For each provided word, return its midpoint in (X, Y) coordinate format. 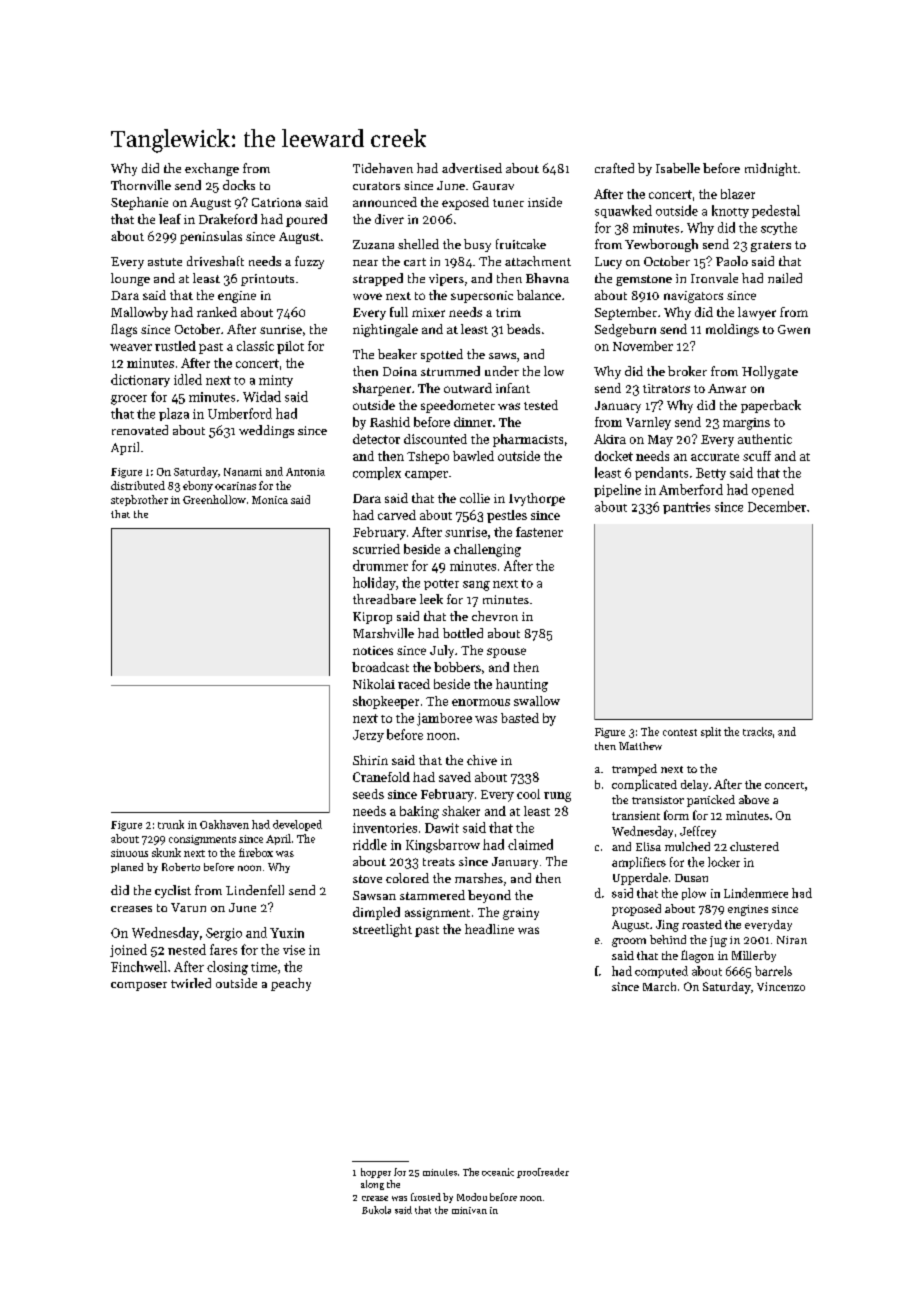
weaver (131, 347)
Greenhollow (214, 499)
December (777, 506)
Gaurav (493, 185)
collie (475, 498)
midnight (771, 169)
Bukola (376, 1210)
